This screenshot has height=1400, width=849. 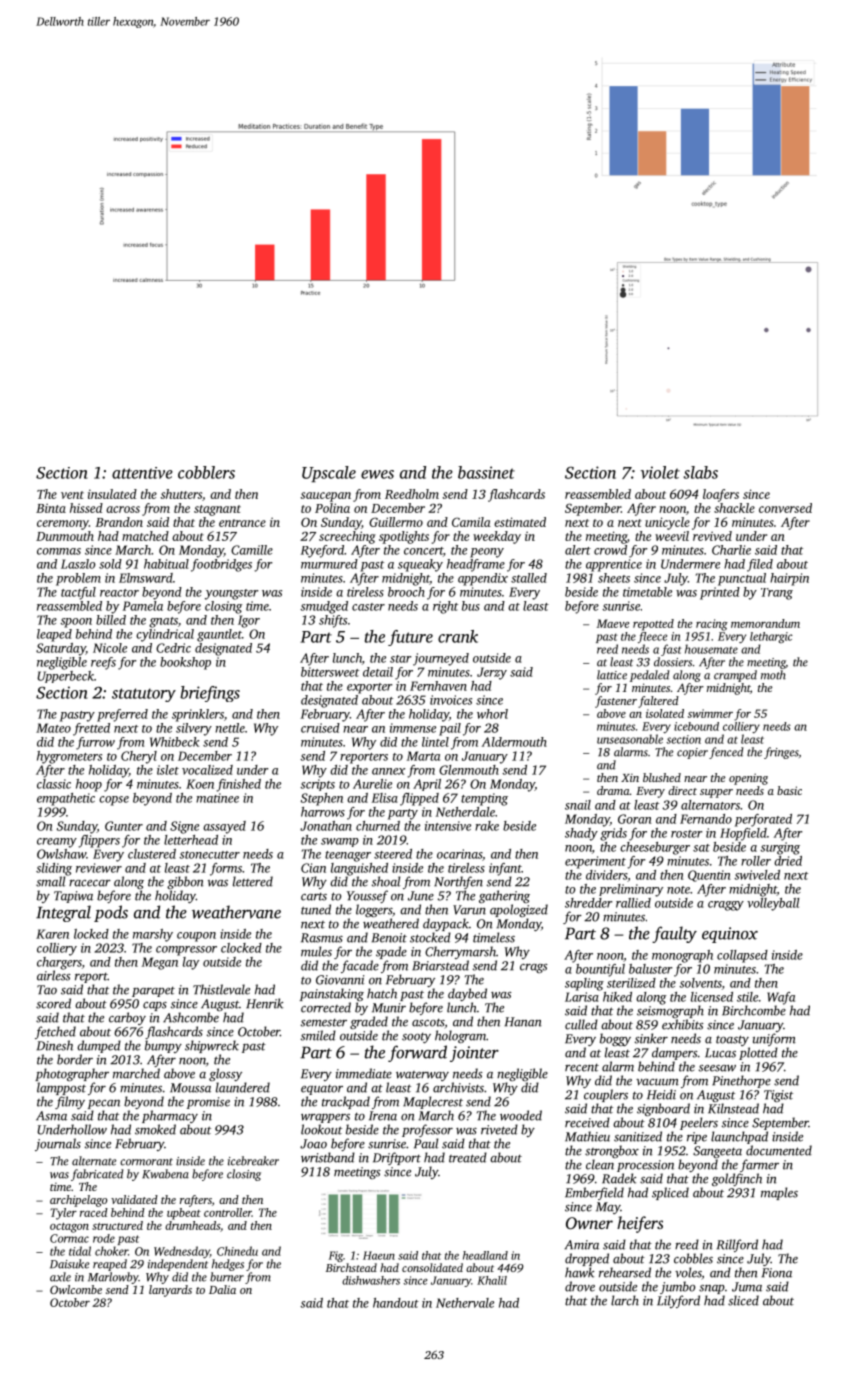 I want to click on caps, so click(x=155, y=1006).
